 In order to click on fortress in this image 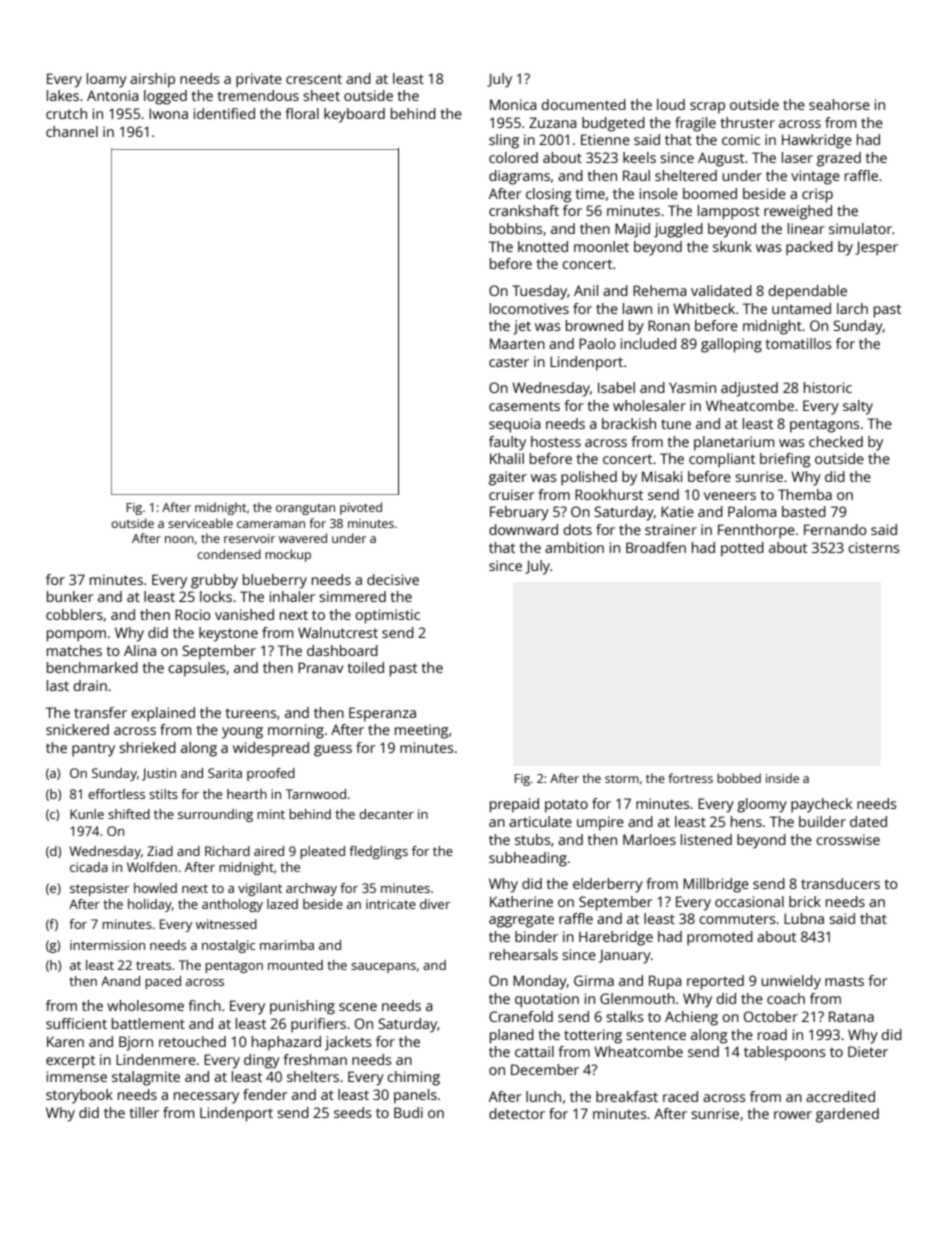, I will do `click(691, 778)`.
